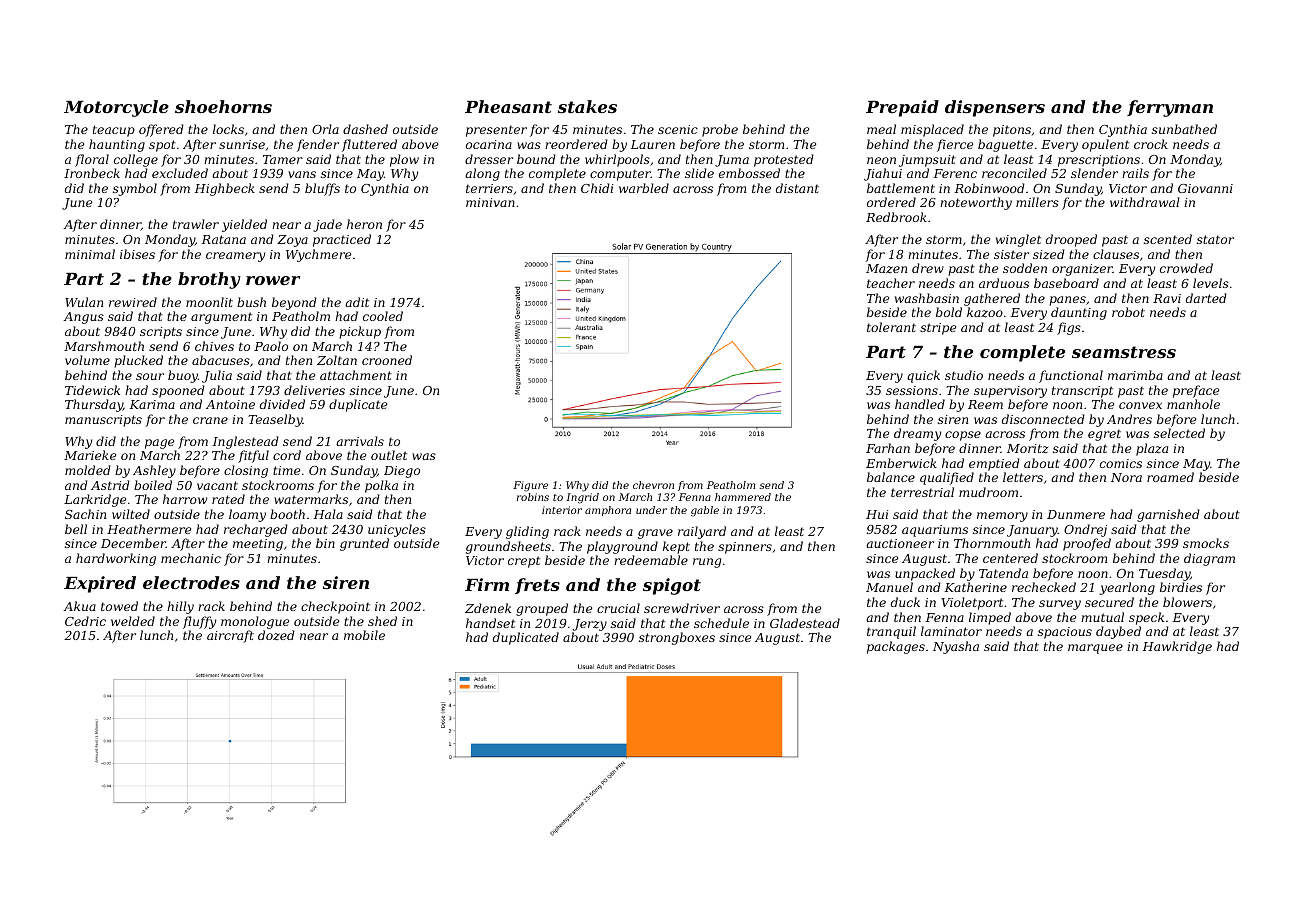 This document has width=1308, height=924. I want to click on schedule, so click(721, 623).
